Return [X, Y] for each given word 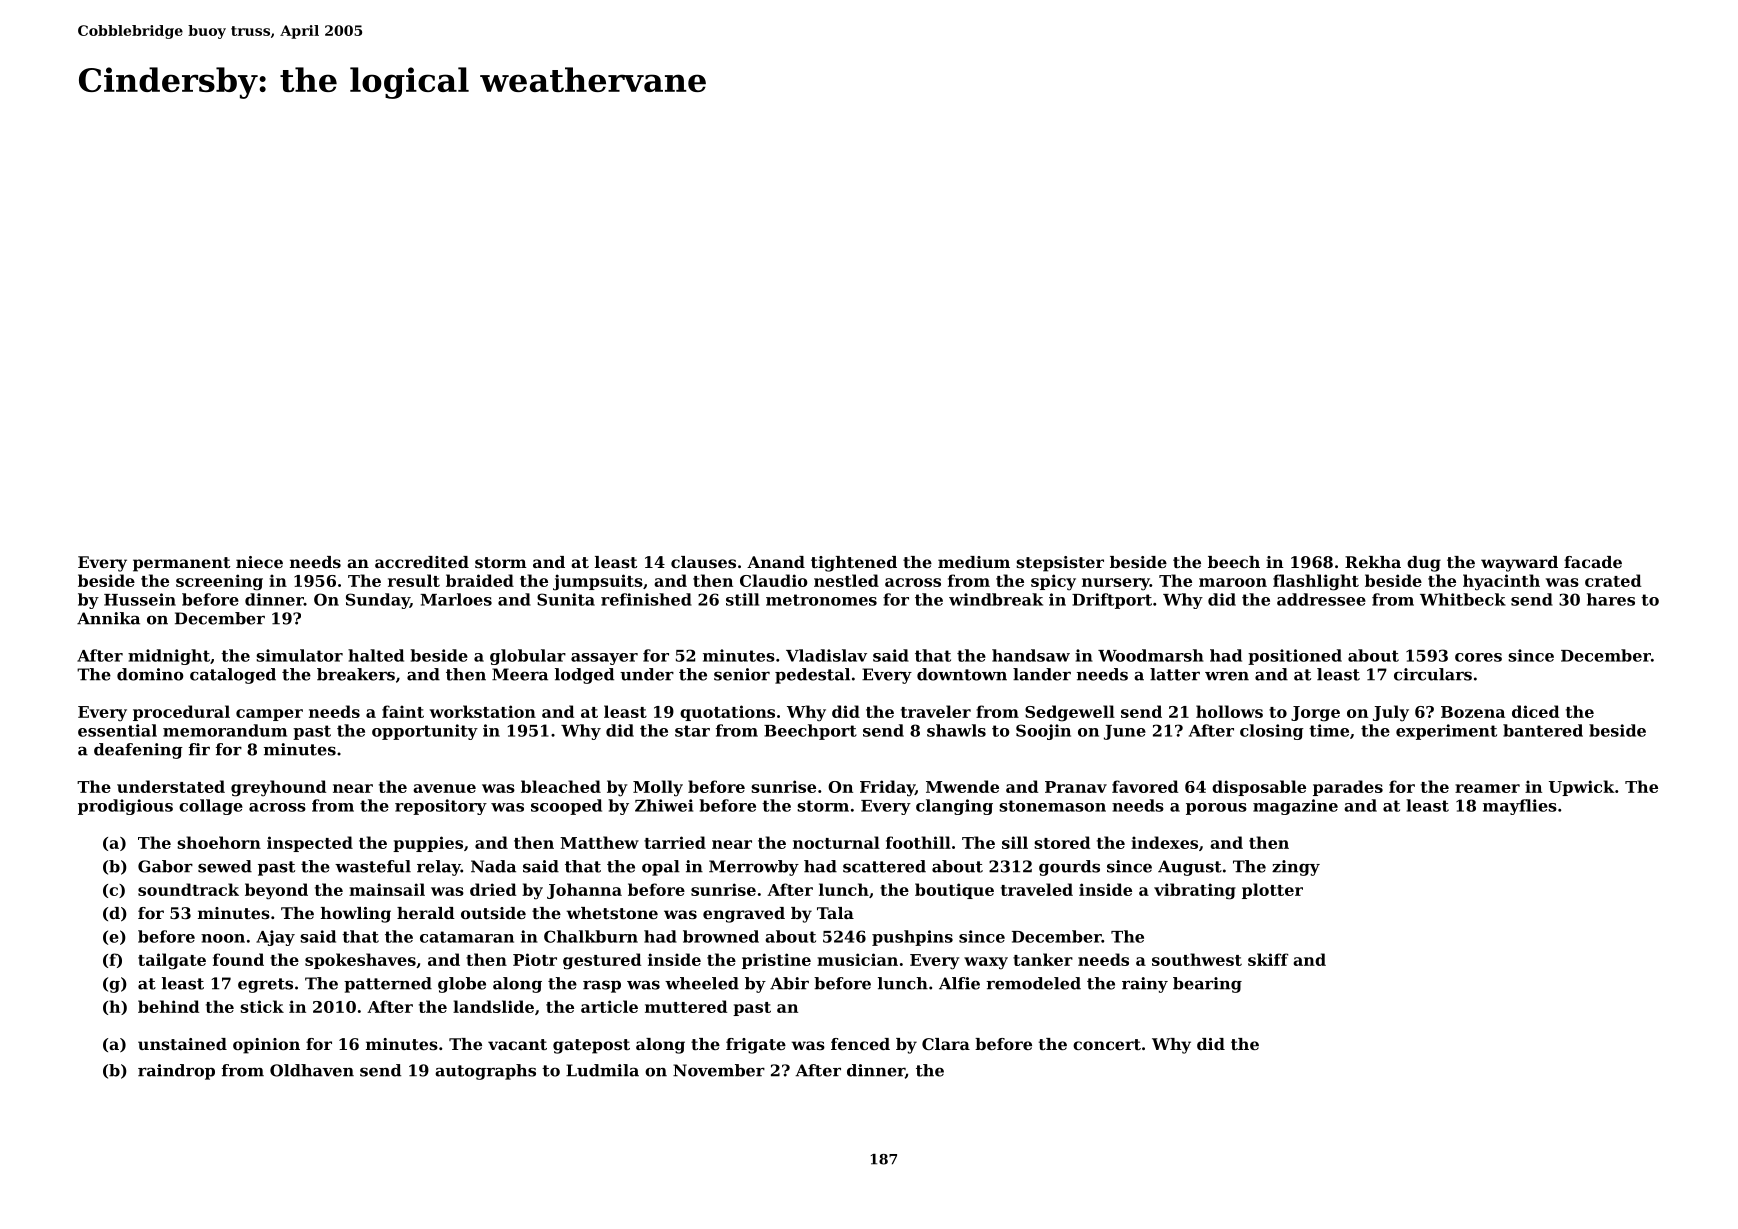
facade [1593, 562]
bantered [1543, 730]
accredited [422, 562]
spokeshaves [360, 961]
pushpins [912, 938]
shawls [956, 730]
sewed [225, 866]
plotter [1272, 891]
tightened [854, 564]
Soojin [1043, 732]
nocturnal [836, 842]
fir [199, 749]
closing [1272, 732]
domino [150, 674]
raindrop [176, 1072]
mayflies [1520, 807]
